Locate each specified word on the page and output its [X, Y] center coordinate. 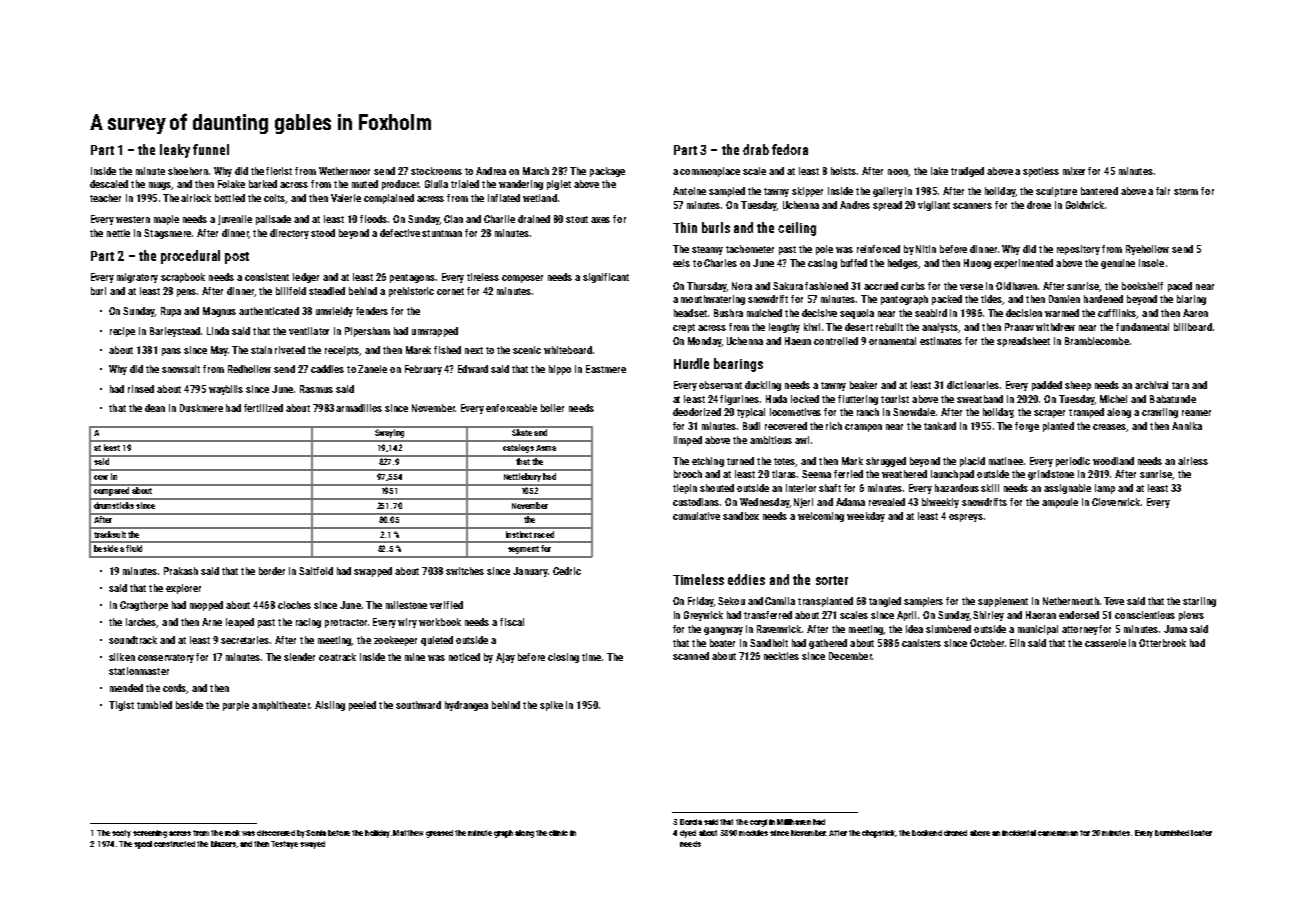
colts [274, 198]
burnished [1172, 833]
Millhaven [794, 822]
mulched [764, 313]
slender [299, 657]
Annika [1187, 426]
